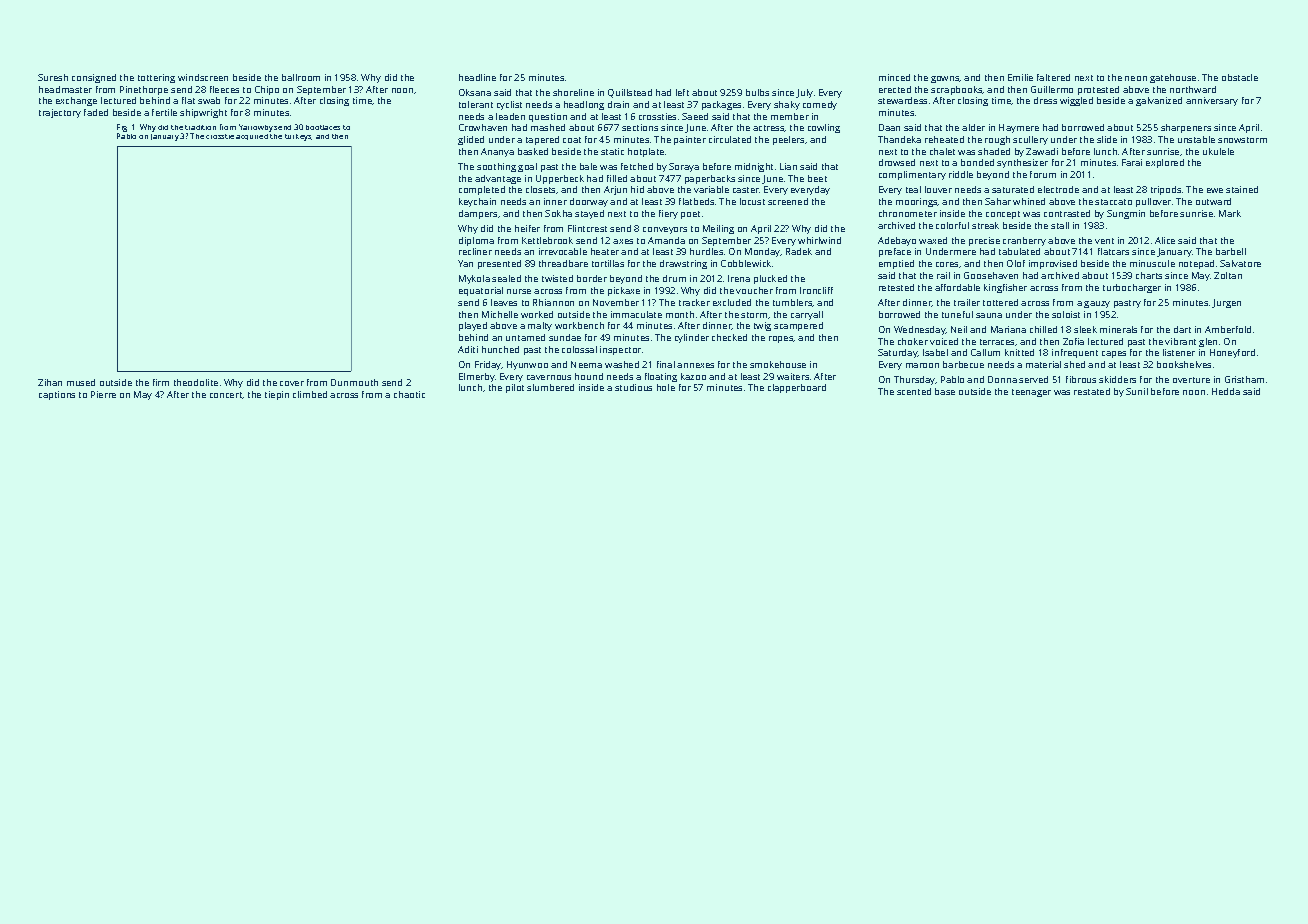 The height and width of the image is (924, 1308). I want to click on Alice, so click(1165, 240).
